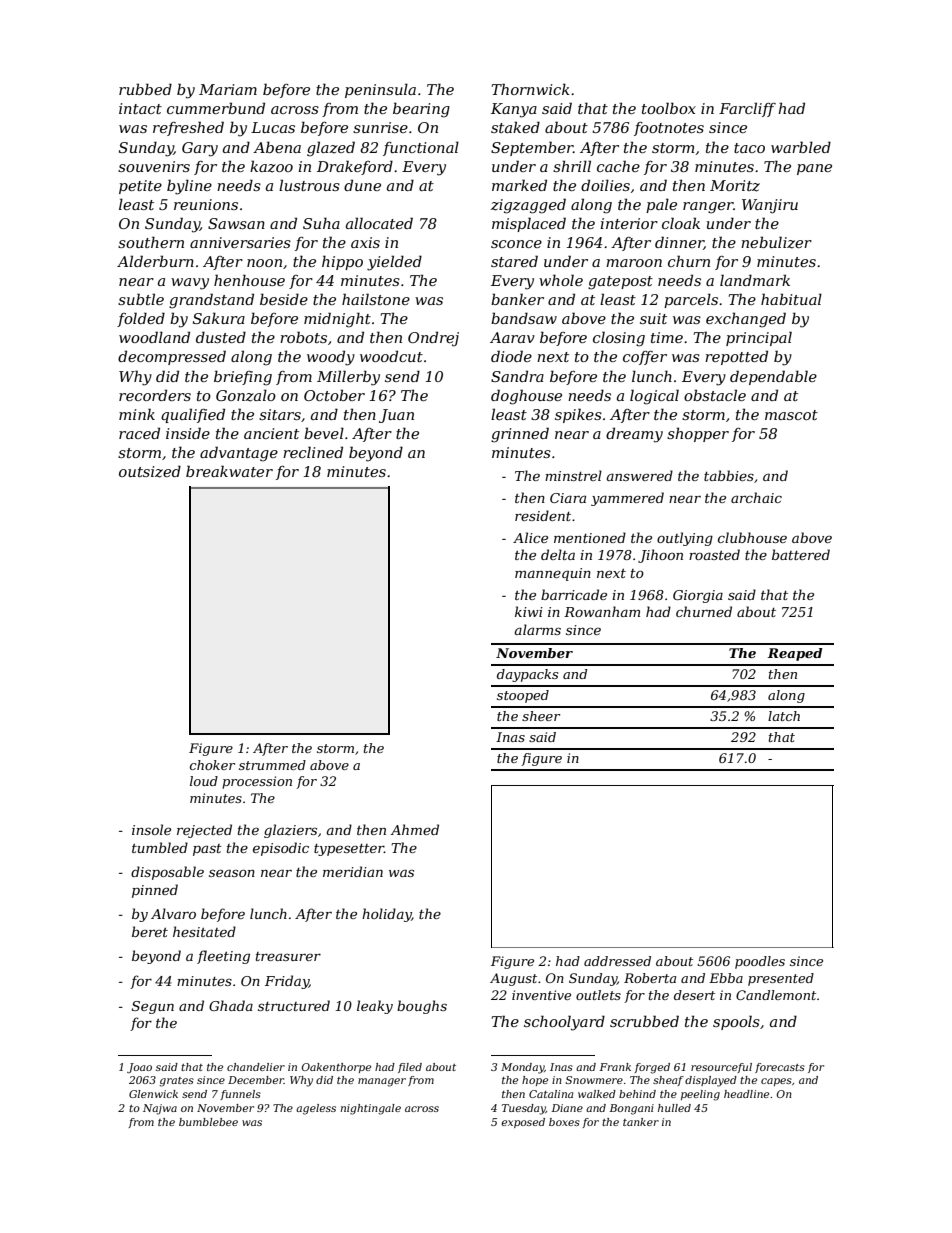 The height and width of the screenshot is (1233, 952). I want to click on time, so click(667, 337).
